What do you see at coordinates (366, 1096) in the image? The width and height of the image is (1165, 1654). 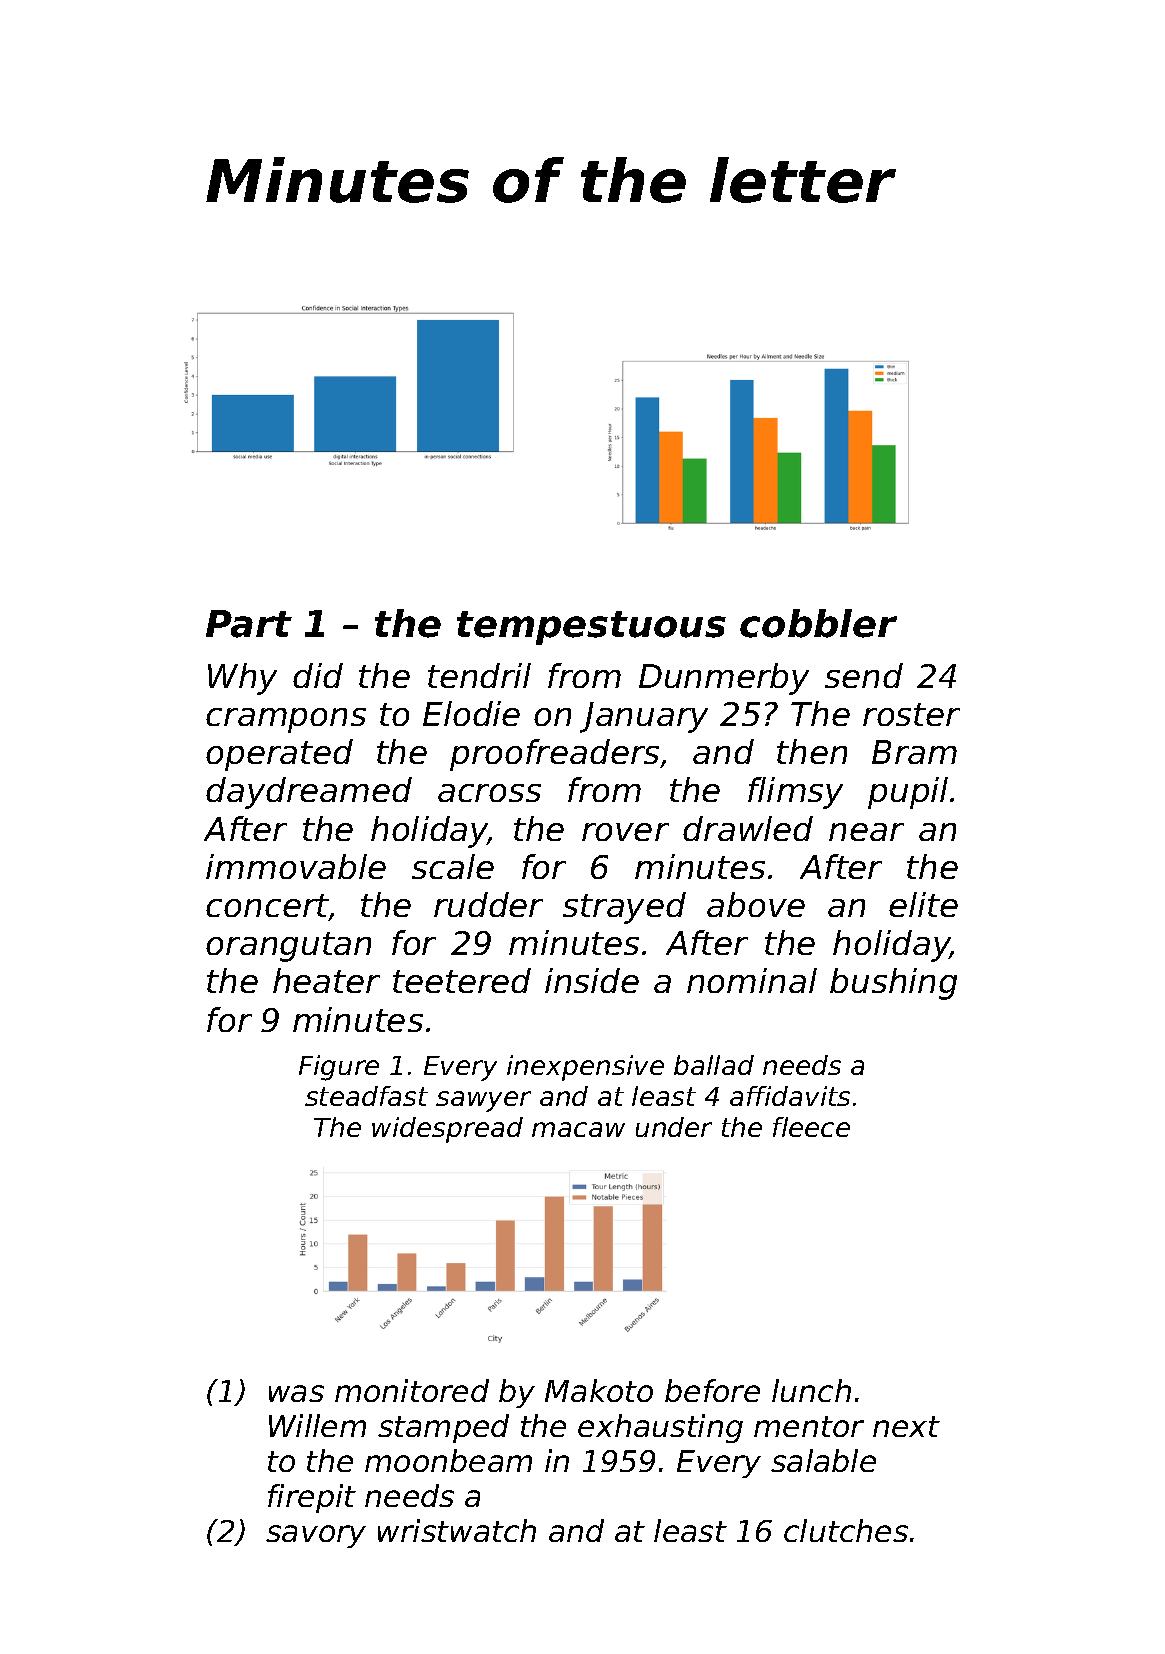 I see `steadfast` at bounding box center [366, 1096].
